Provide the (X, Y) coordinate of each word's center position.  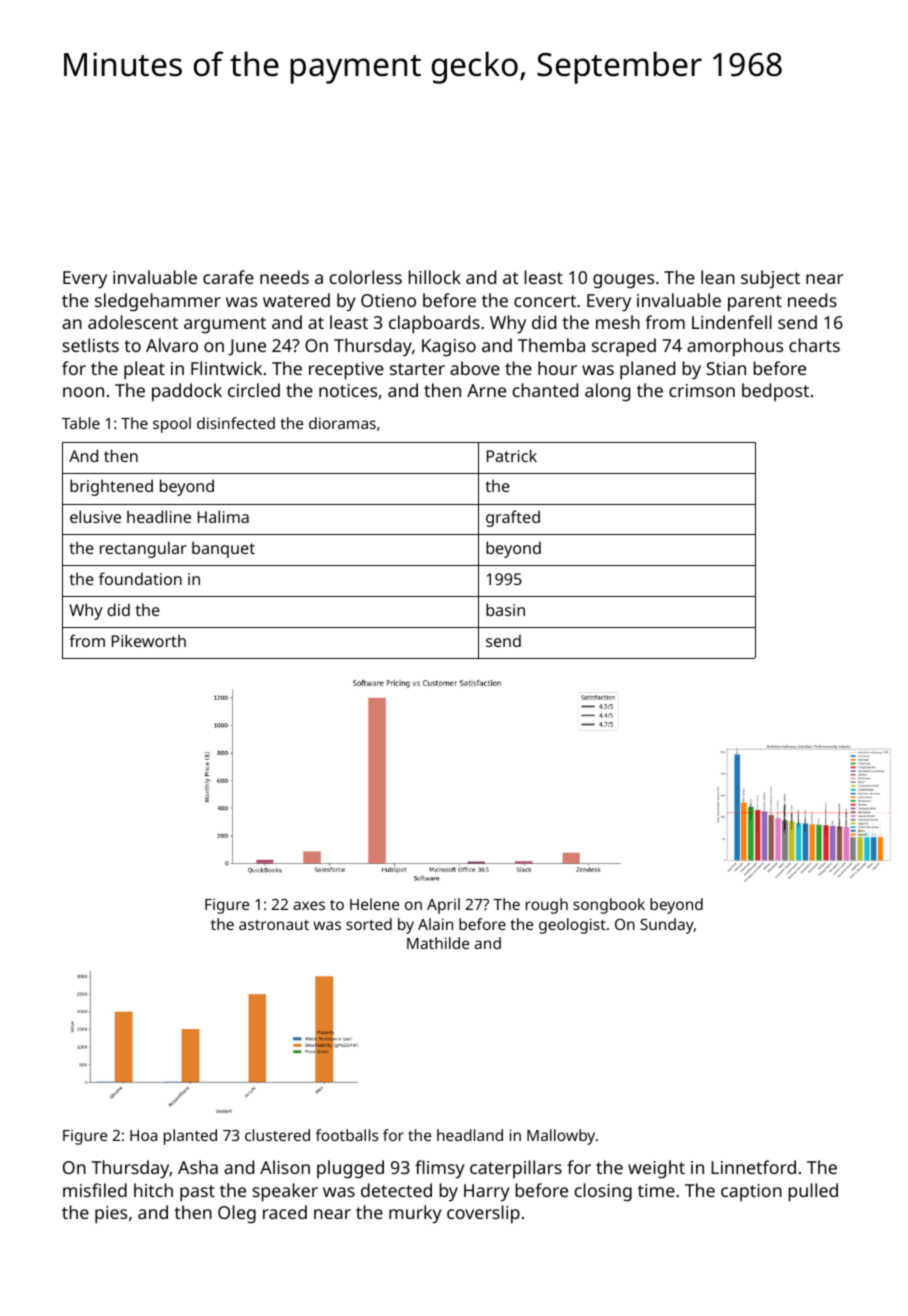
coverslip (483, 1214)
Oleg (237, 1214)
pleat (144, 370)
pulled (813, 1192)
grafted (513, 518)
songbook (609, 906)
